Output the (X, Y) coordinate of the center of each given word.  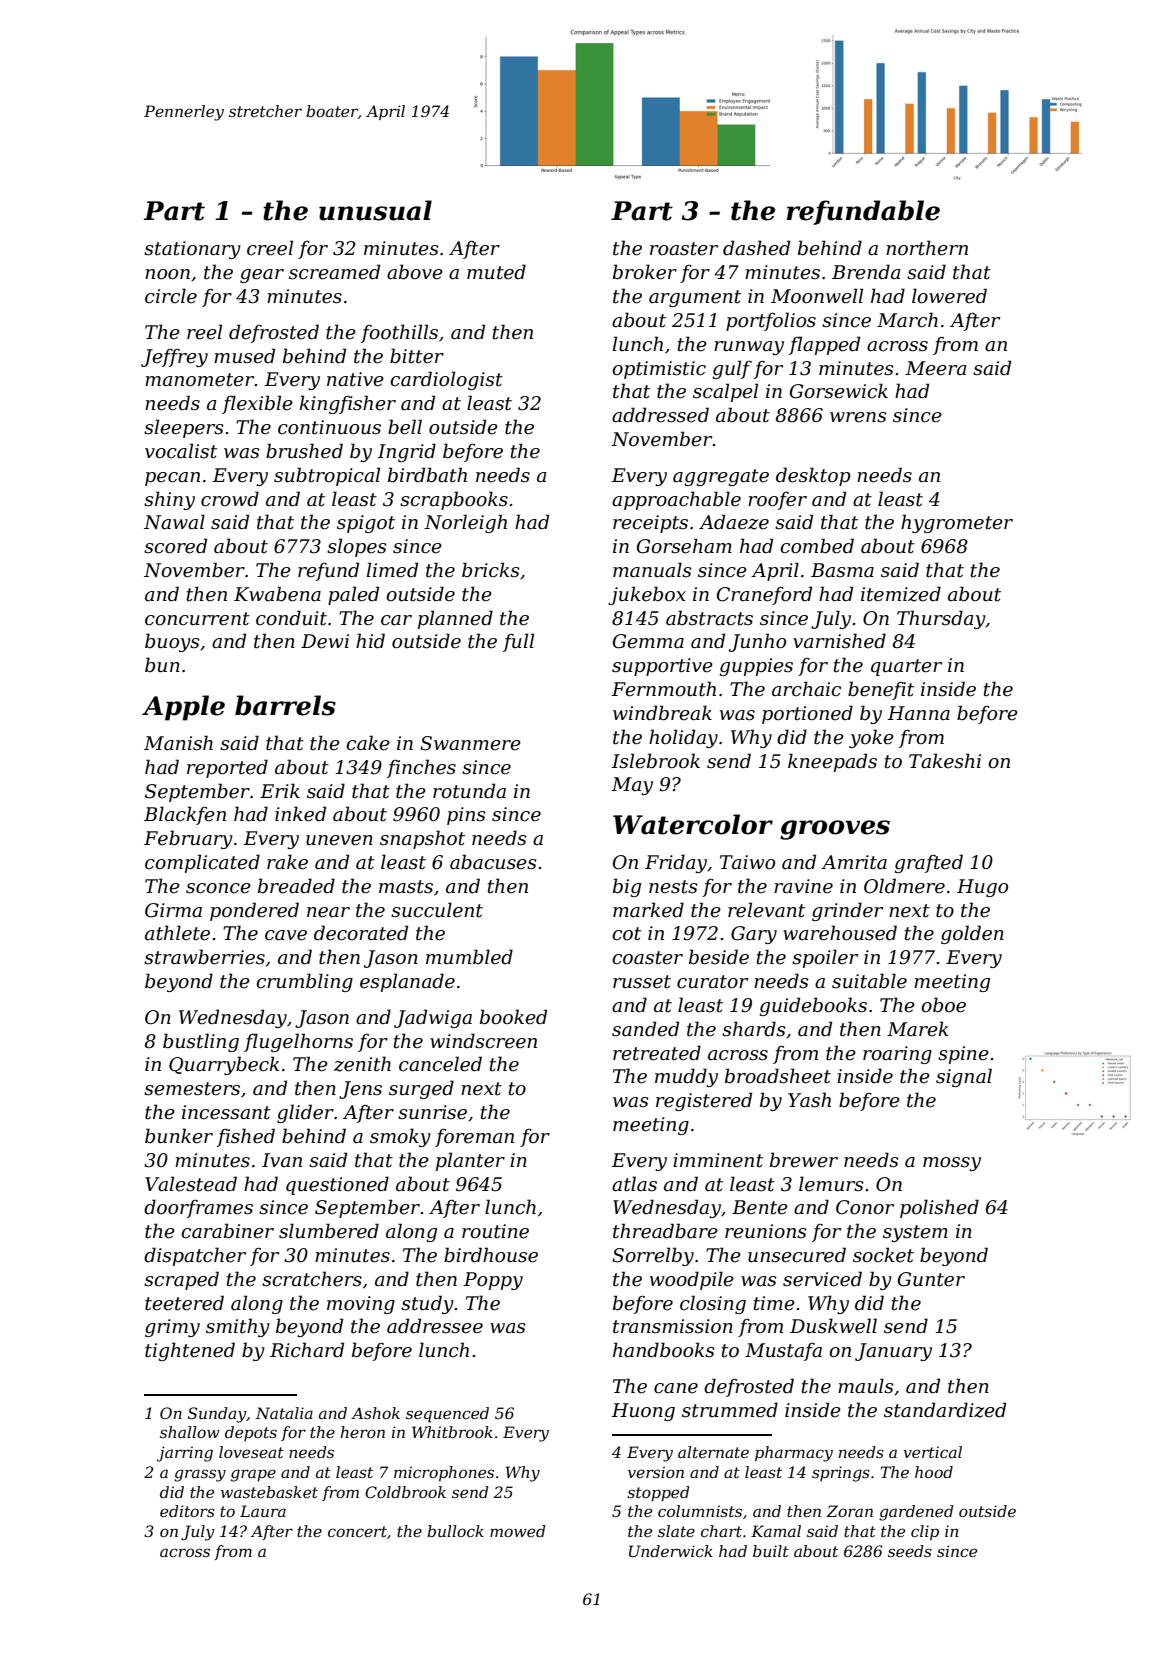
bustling (201, 1042)
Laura (263, 1511)
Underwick (671, 1551)
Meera (935, 368)
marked (648, 910)
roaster (684, 249)
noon (167, 274)
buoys (172, 642)
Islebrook (655, 761)
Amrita (854, 862)
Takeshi (945, 761)
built (771, 1551)
